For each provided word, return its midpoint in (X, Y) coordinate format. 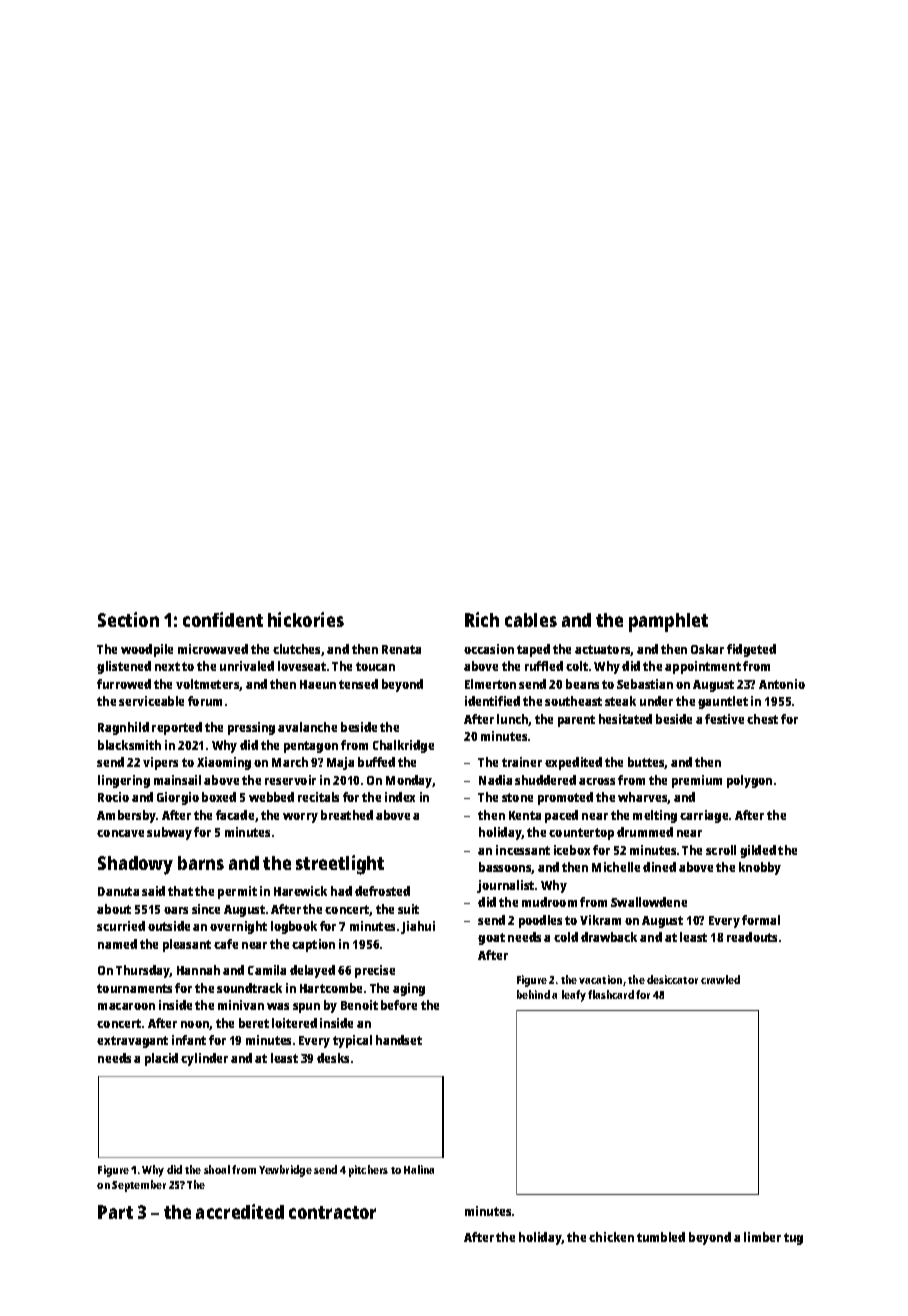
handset (399, 1040)
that (180, 891)
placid (161, 1059)
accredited (240, 1211)
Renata (401, 649)
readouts (752, 937)
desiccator (672, 979)
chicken (611, 1237)
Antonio (782, 684)
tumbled (661, 1237)
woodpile (147, 650)
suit (408, 909)
